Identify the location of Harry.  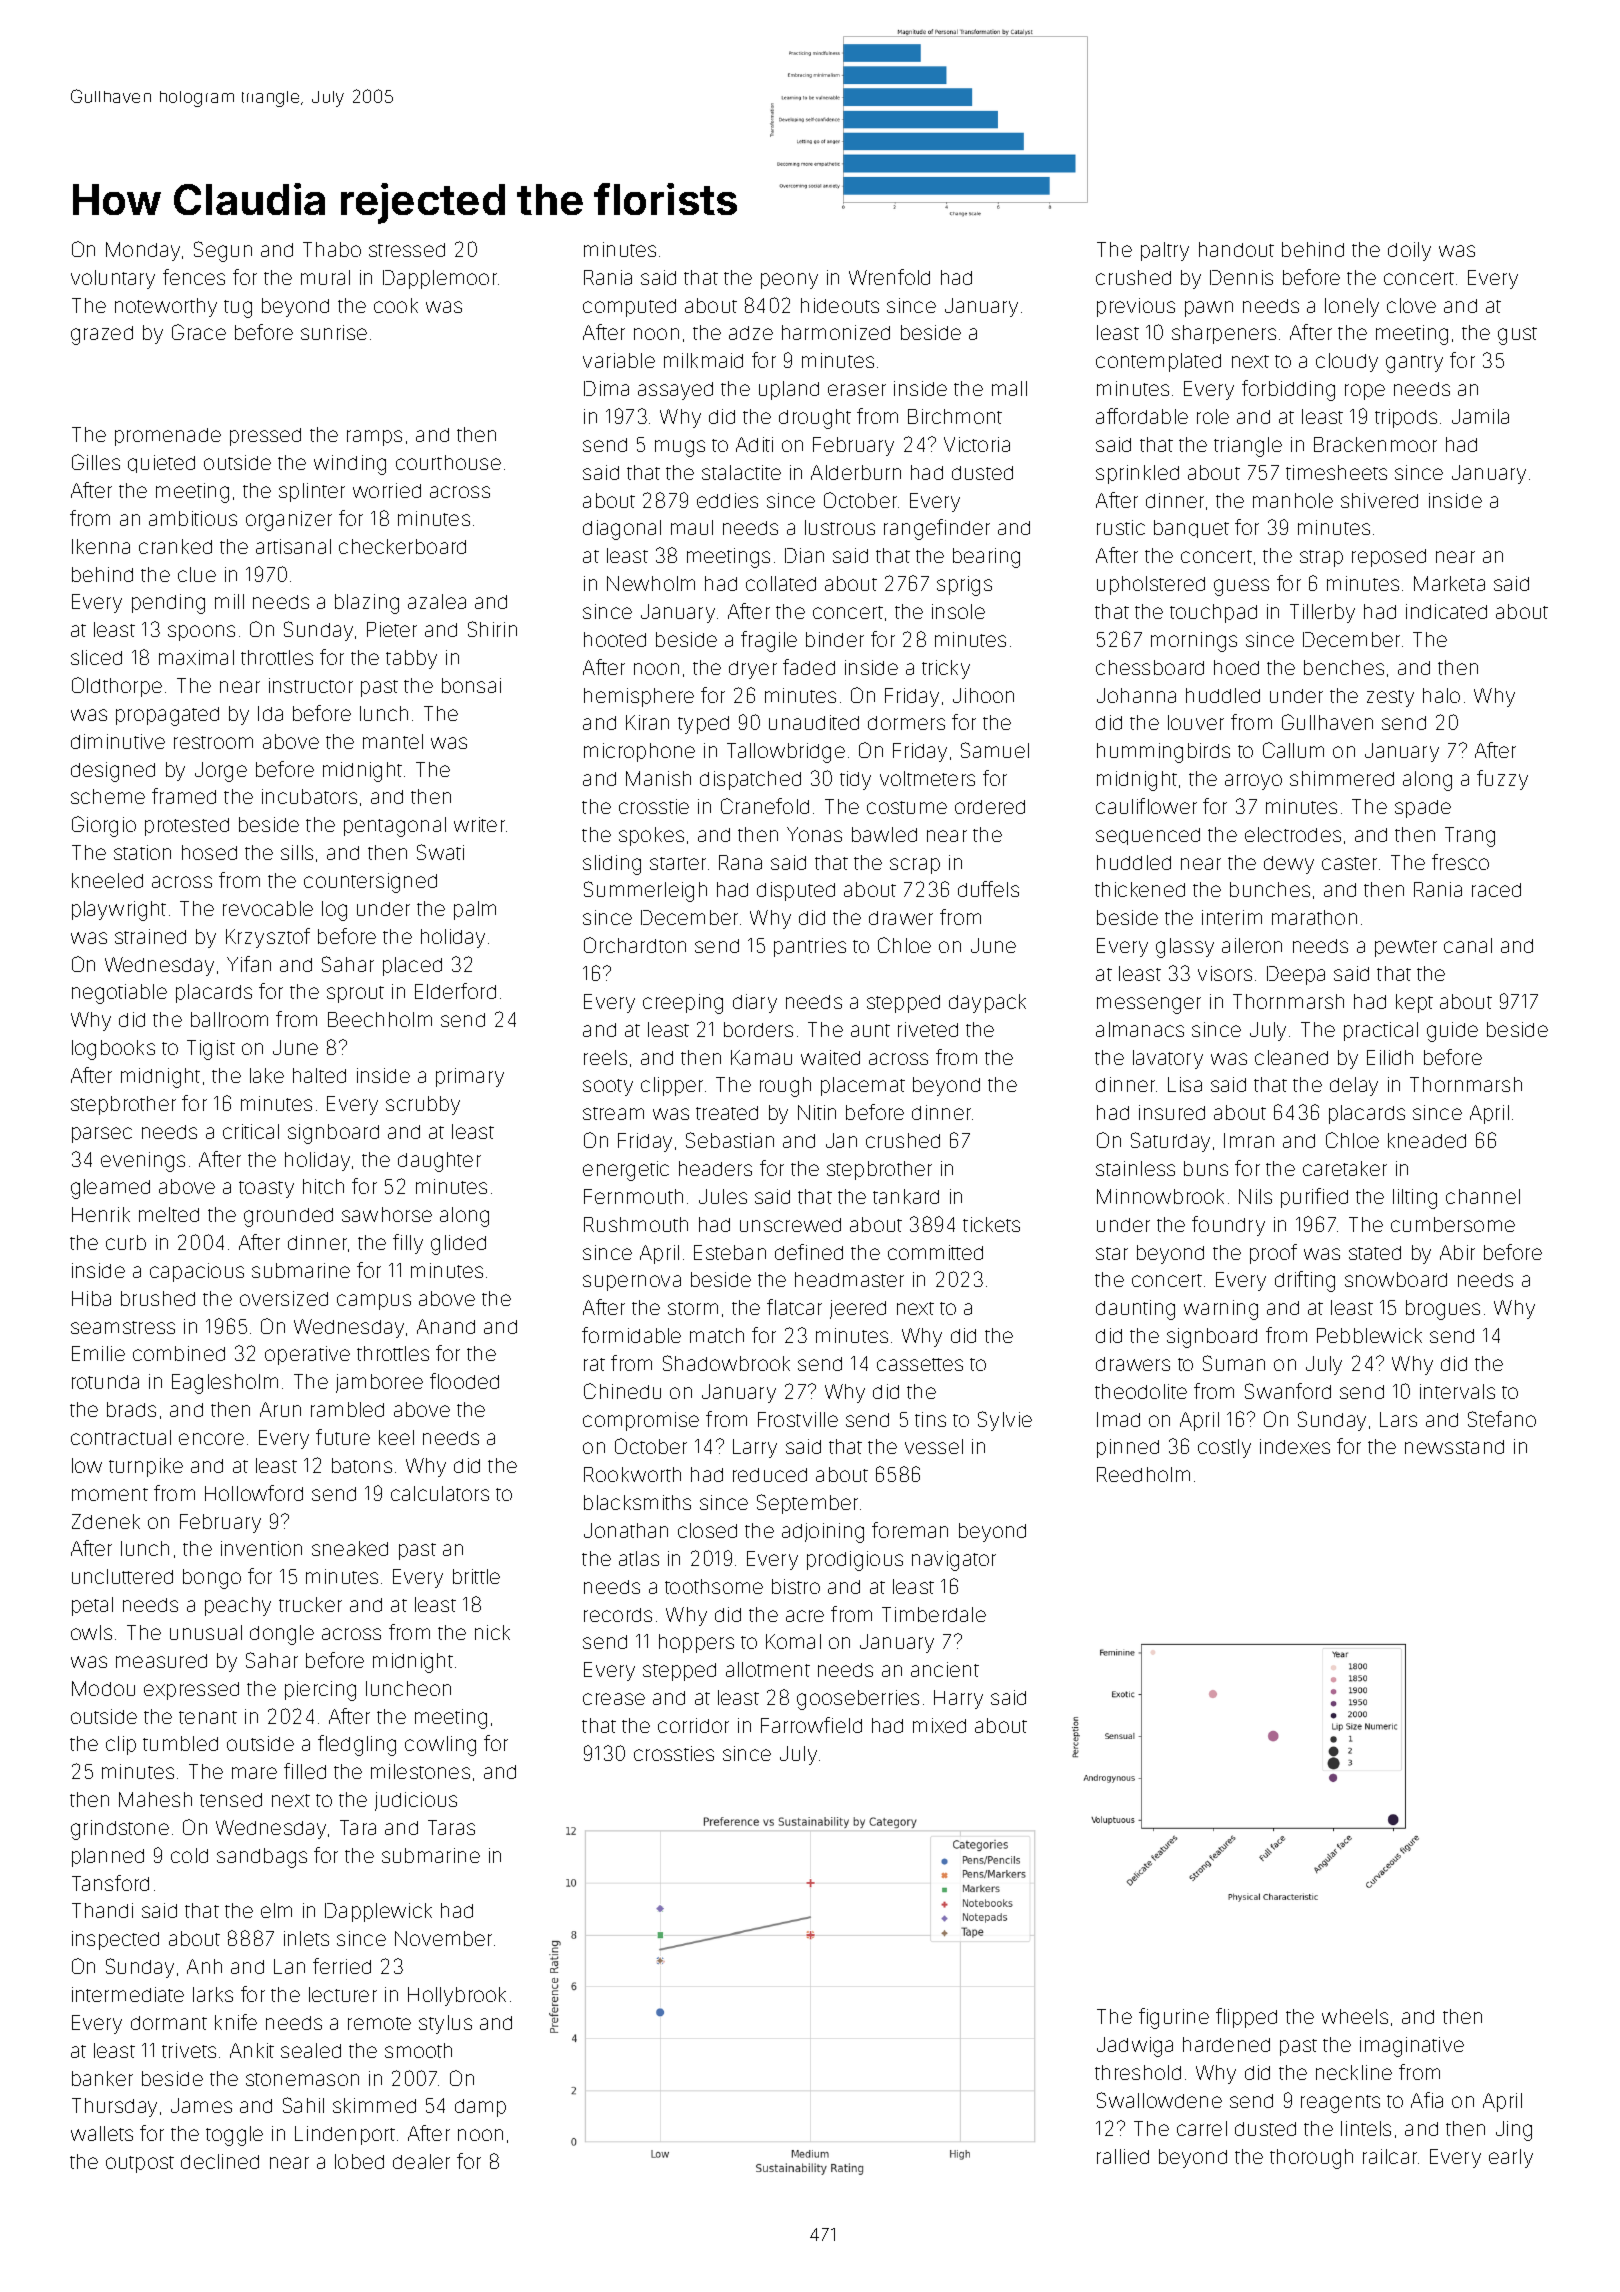
(958, 1699).
